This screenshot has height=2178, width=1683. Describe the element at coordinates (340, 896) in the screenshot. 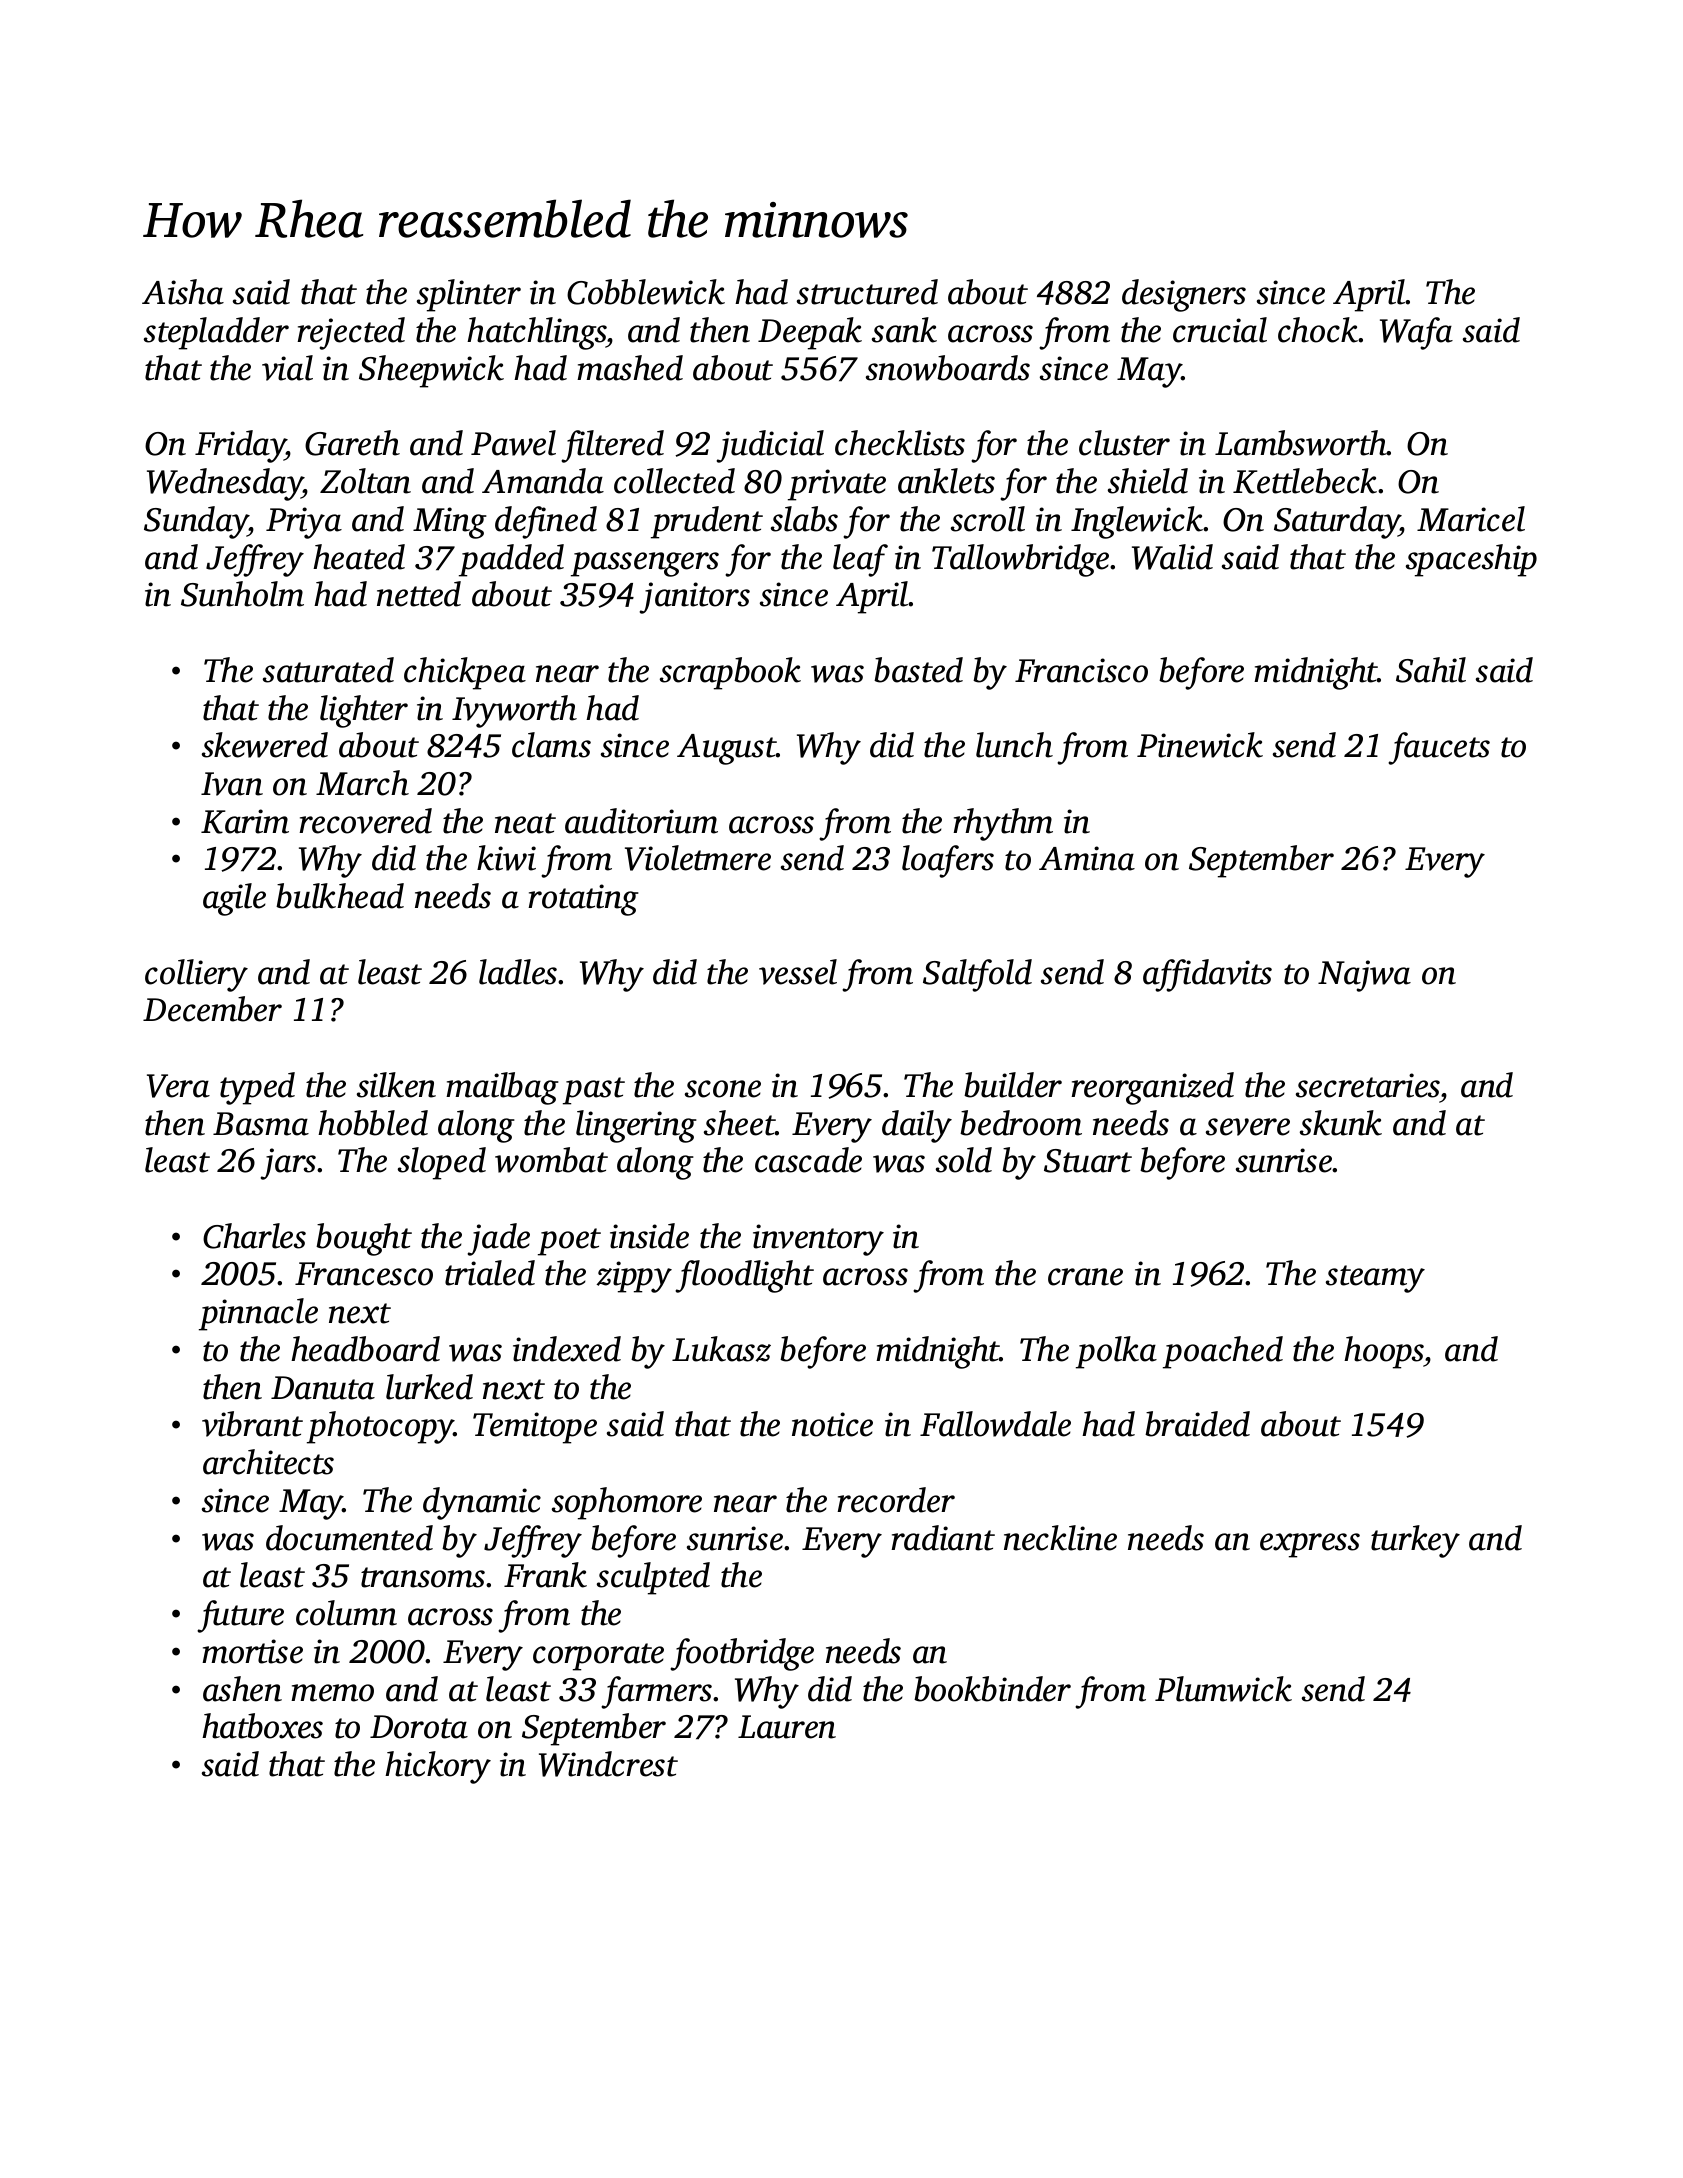

I see `bulkhead` at that location.
